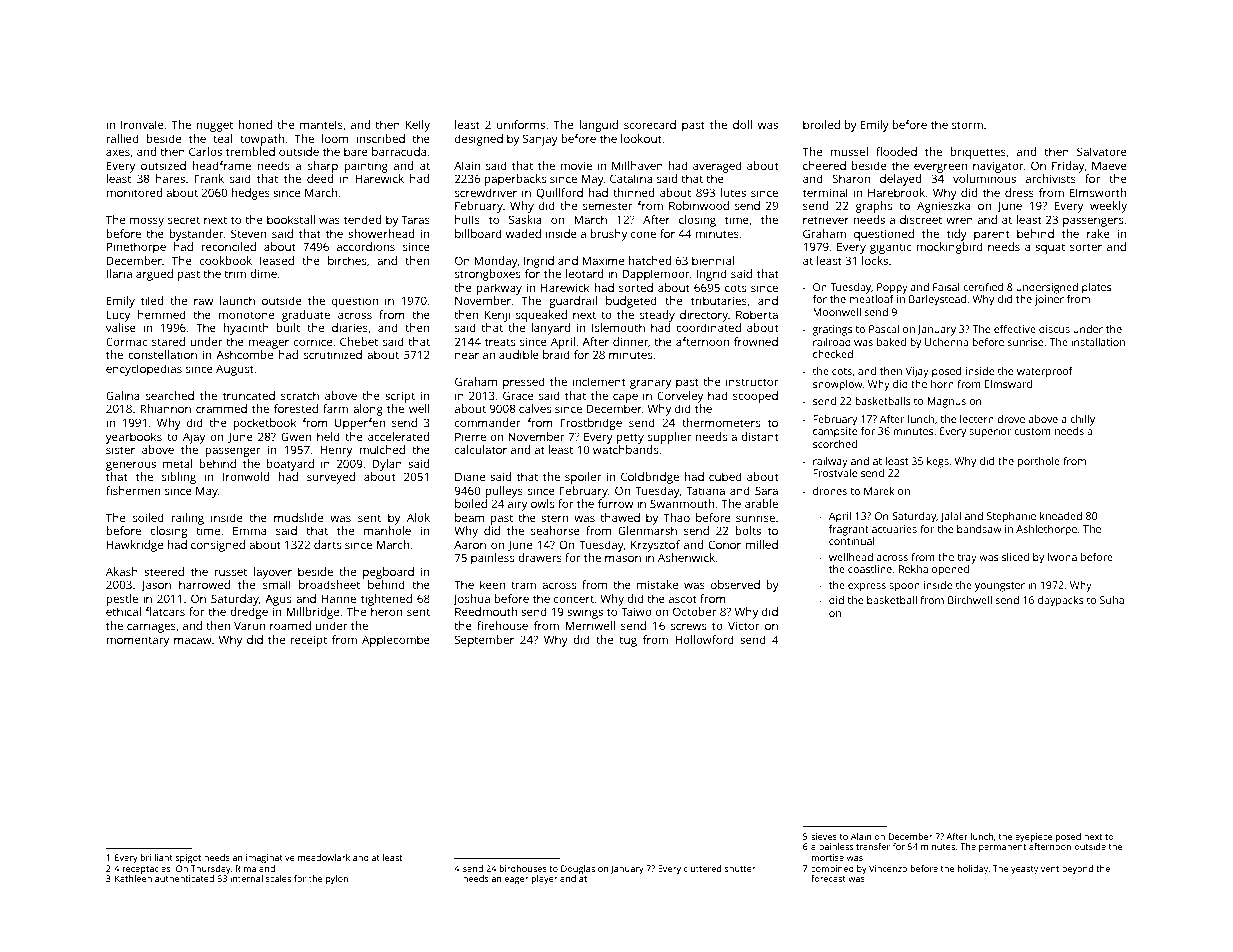 This image has width=1233, height=952. I want to click on tram, so click(523, 585).
